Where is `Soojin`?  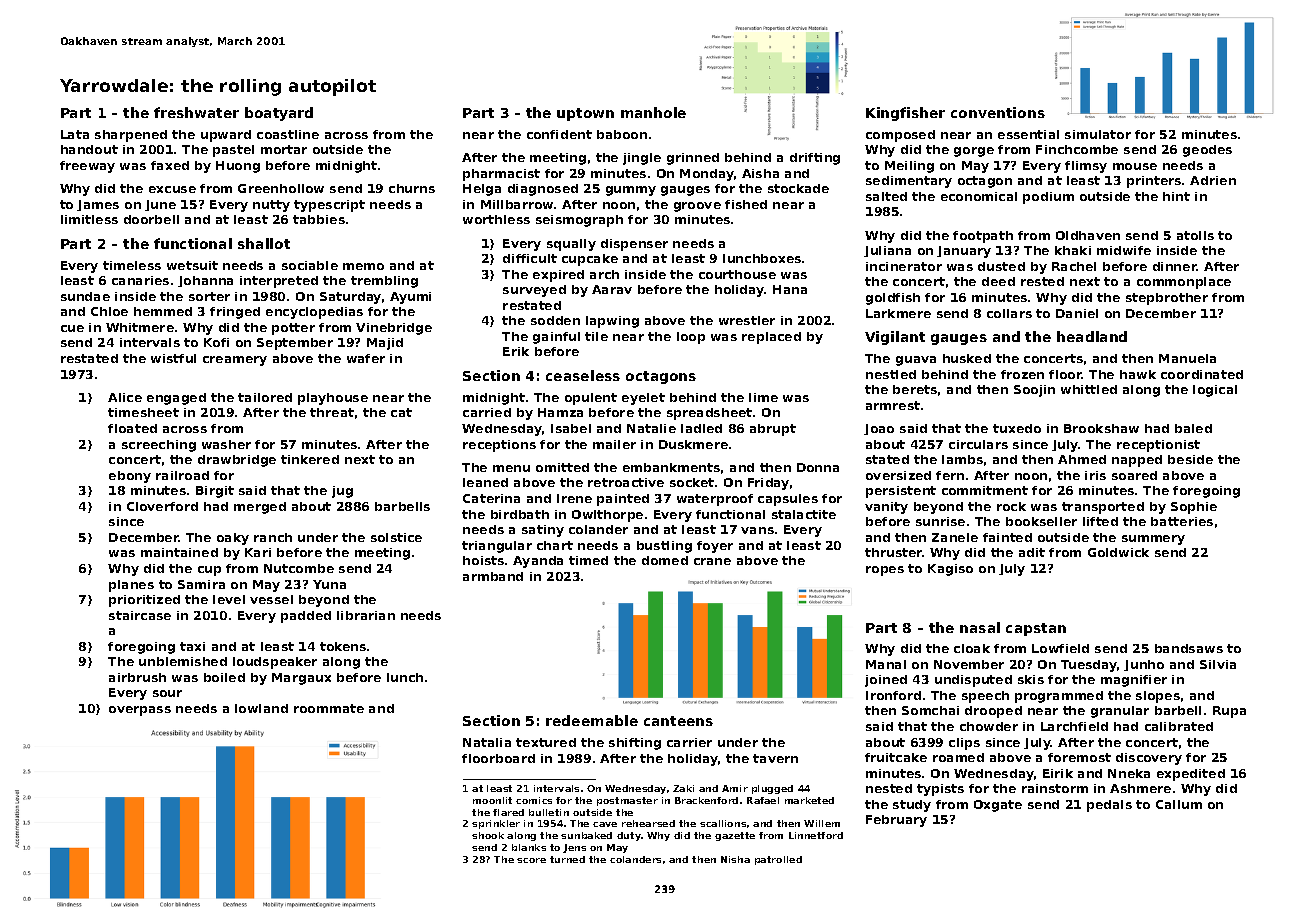
Soojin is located at coordinates (1034, 391).
